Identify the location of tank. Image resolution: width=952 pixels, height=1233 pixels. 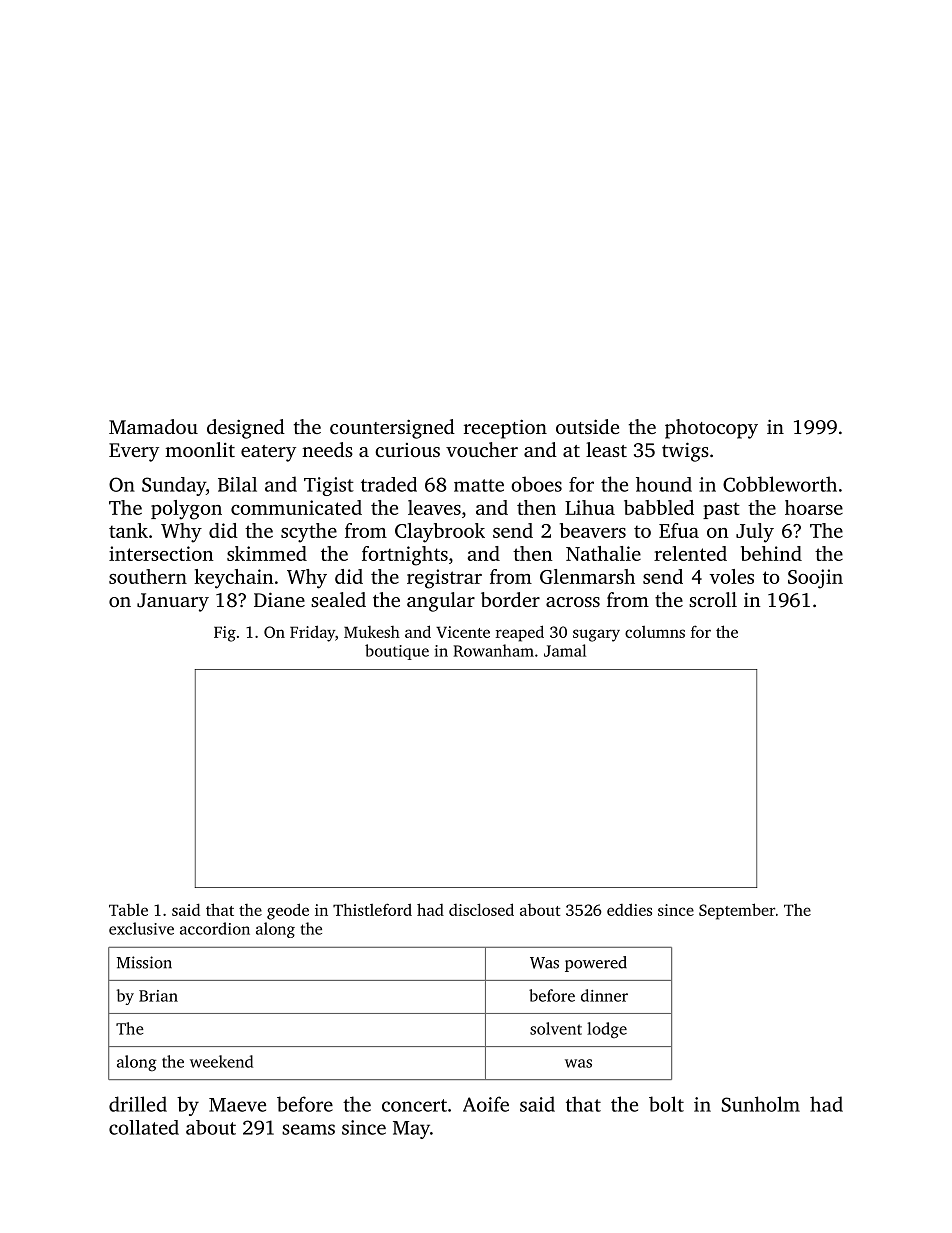
(128, 530).
